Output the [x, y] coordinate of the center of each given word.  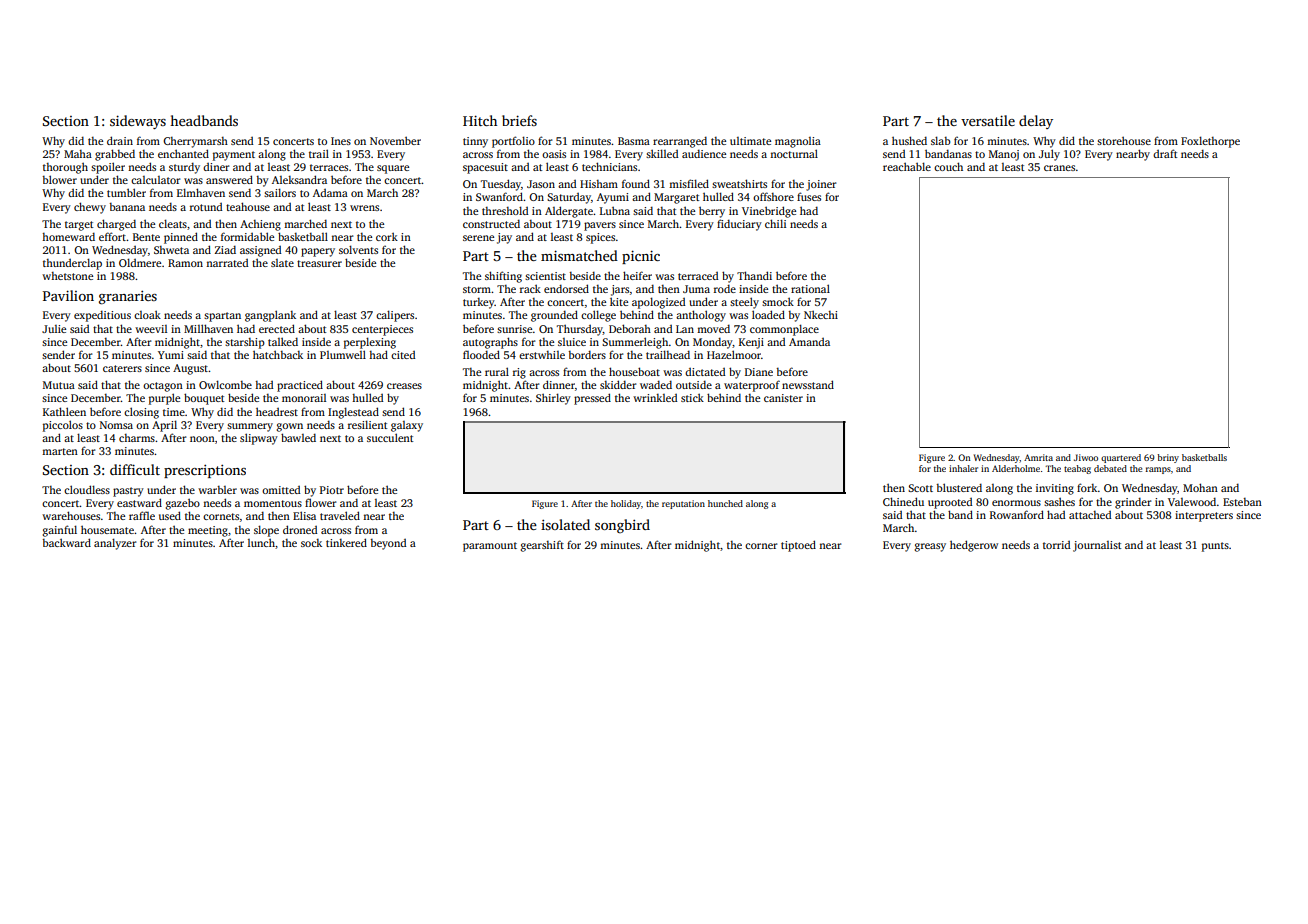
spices [600, 238]
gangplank [270, 316]
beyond [388, 544]
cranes [1059, 168]
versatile [988, 120]
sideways [138, 122]
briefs [519, 120]
